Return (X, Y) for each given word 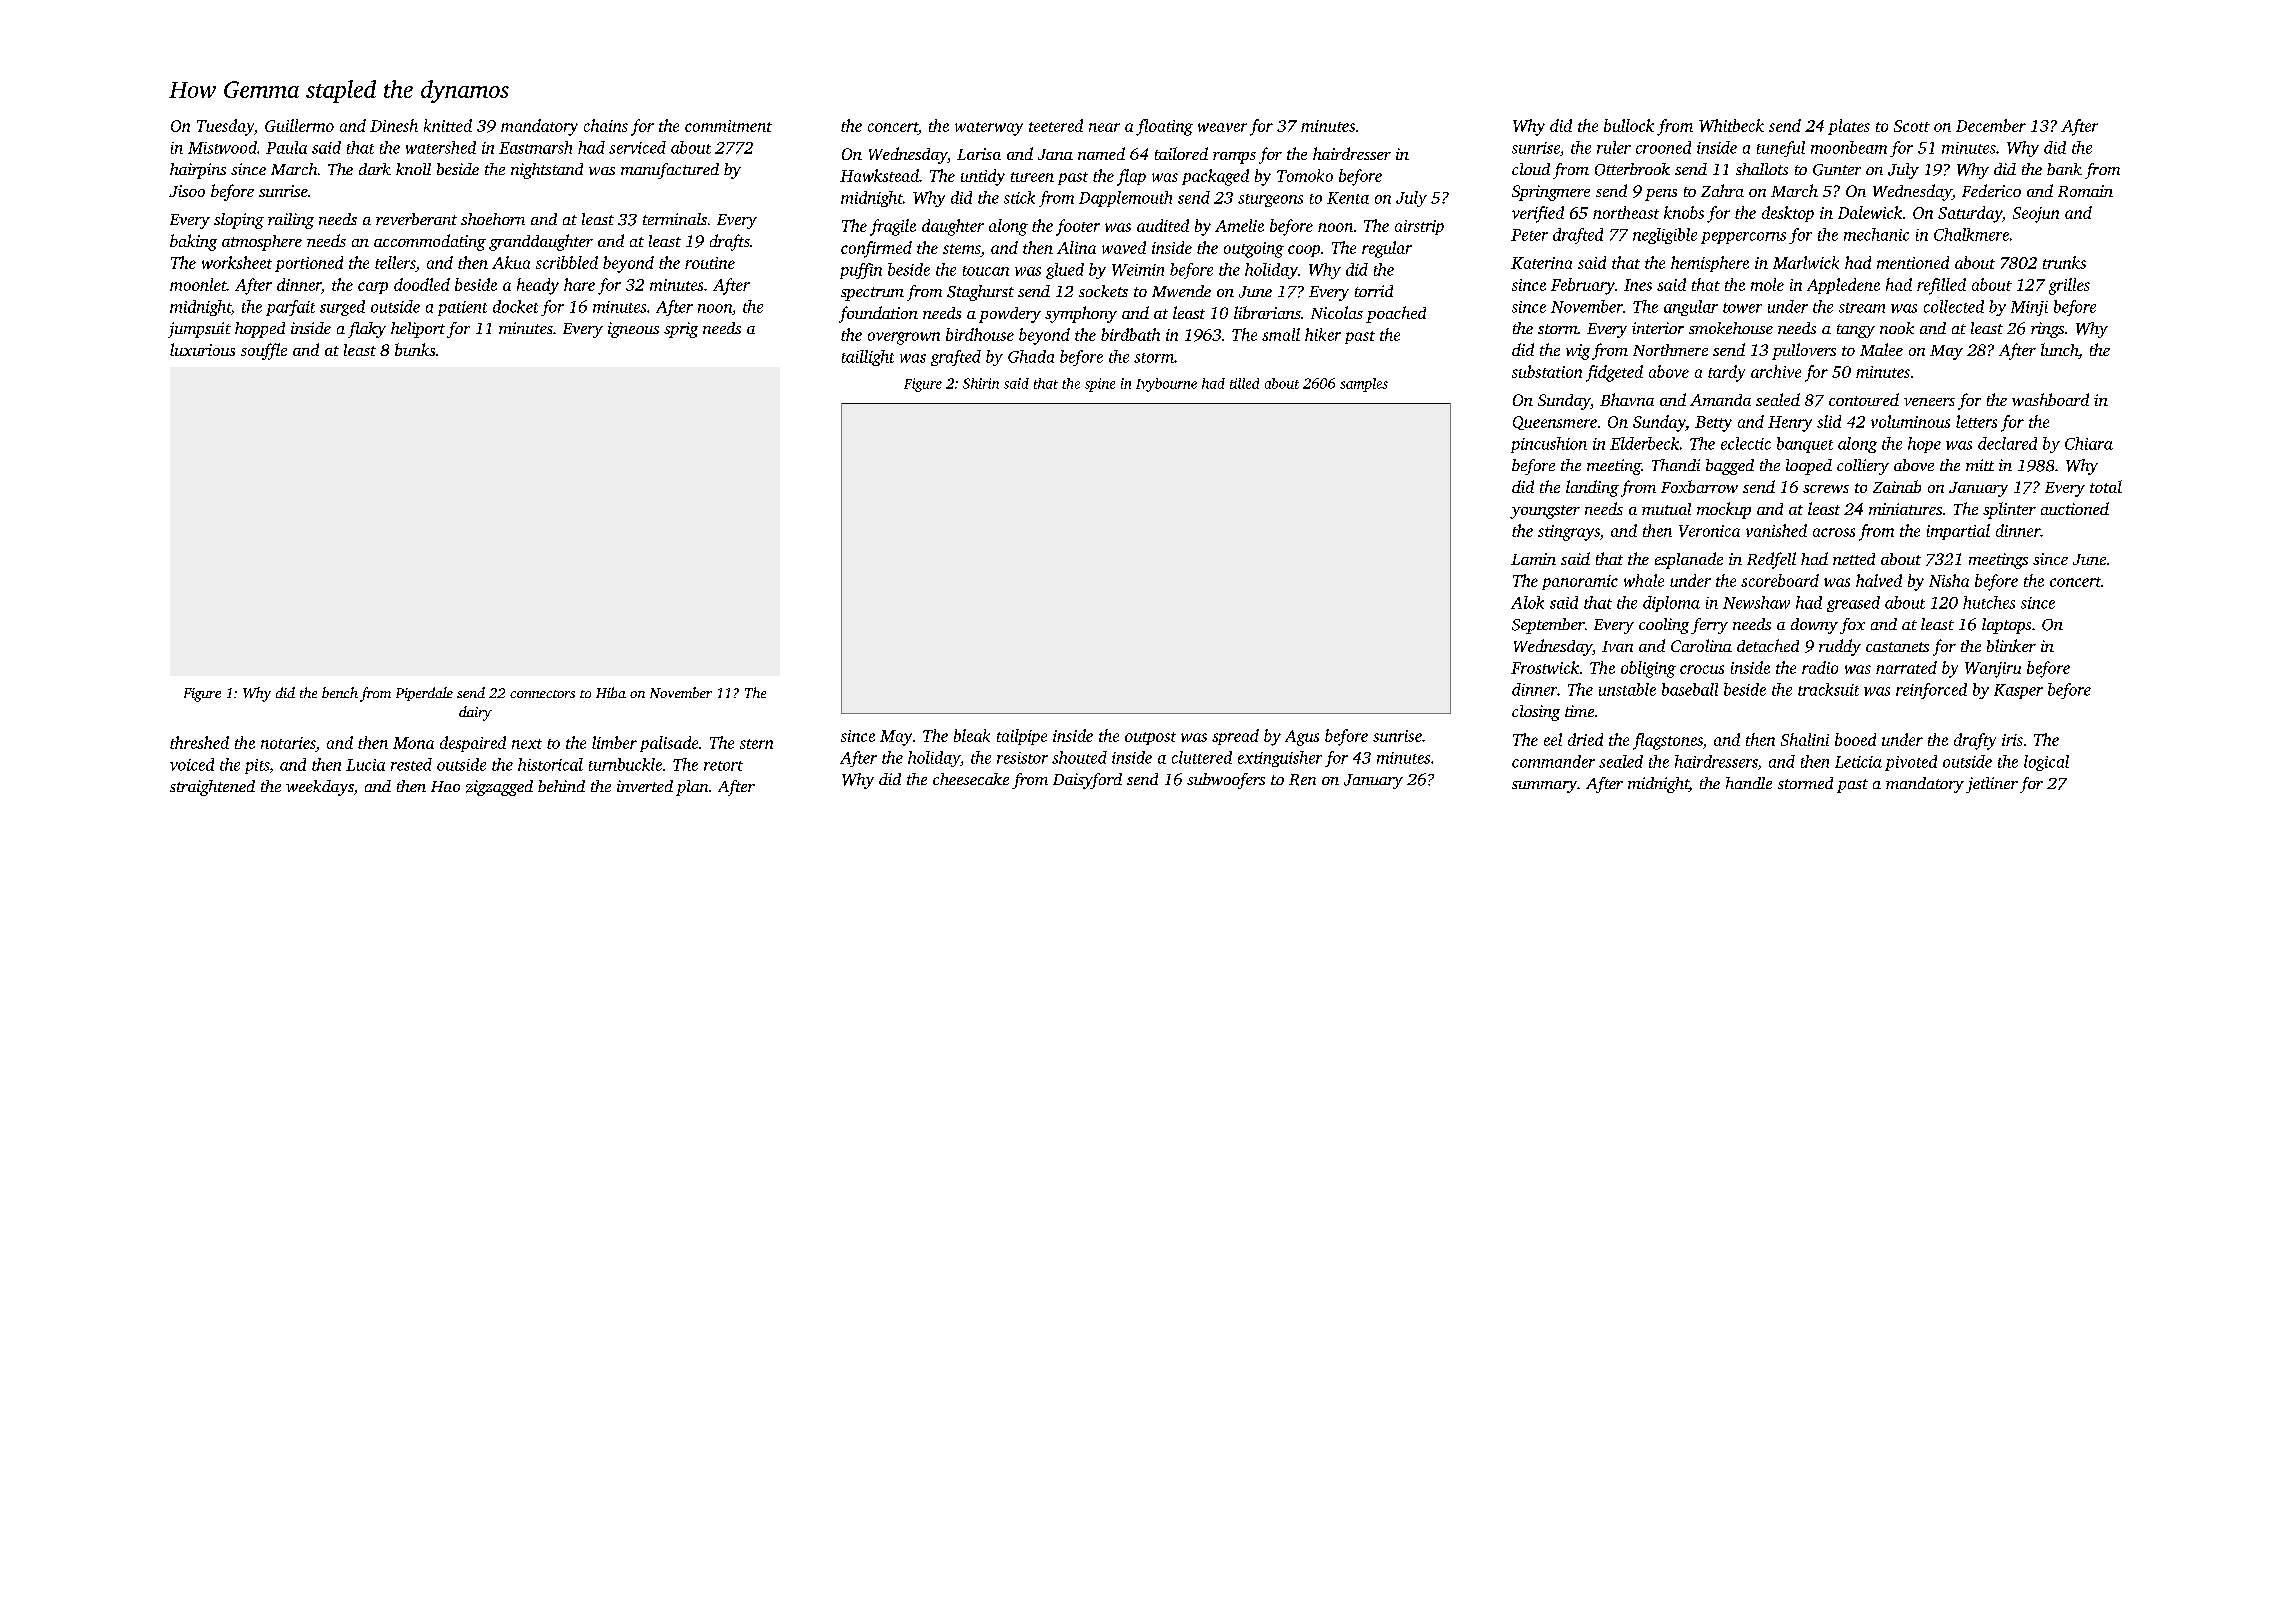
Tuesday (225, 127)
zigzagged (499, 788)
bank (2064, 169)
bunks (415, 349)
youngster (1545, 512)
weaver (1222, 127)
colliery (1863, 467)
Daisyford (1087, 781)
